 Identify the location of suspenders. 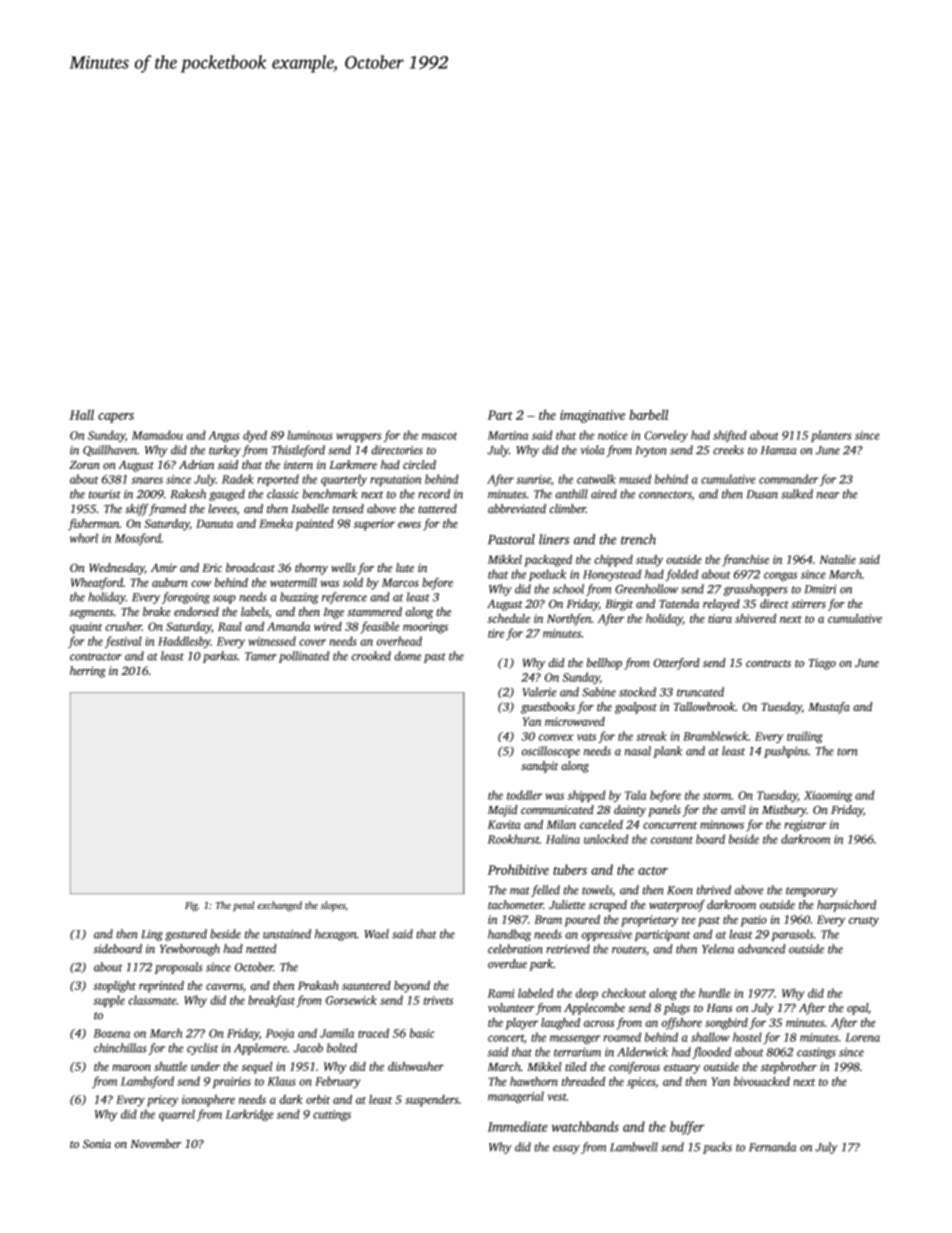
(432, 1101).
